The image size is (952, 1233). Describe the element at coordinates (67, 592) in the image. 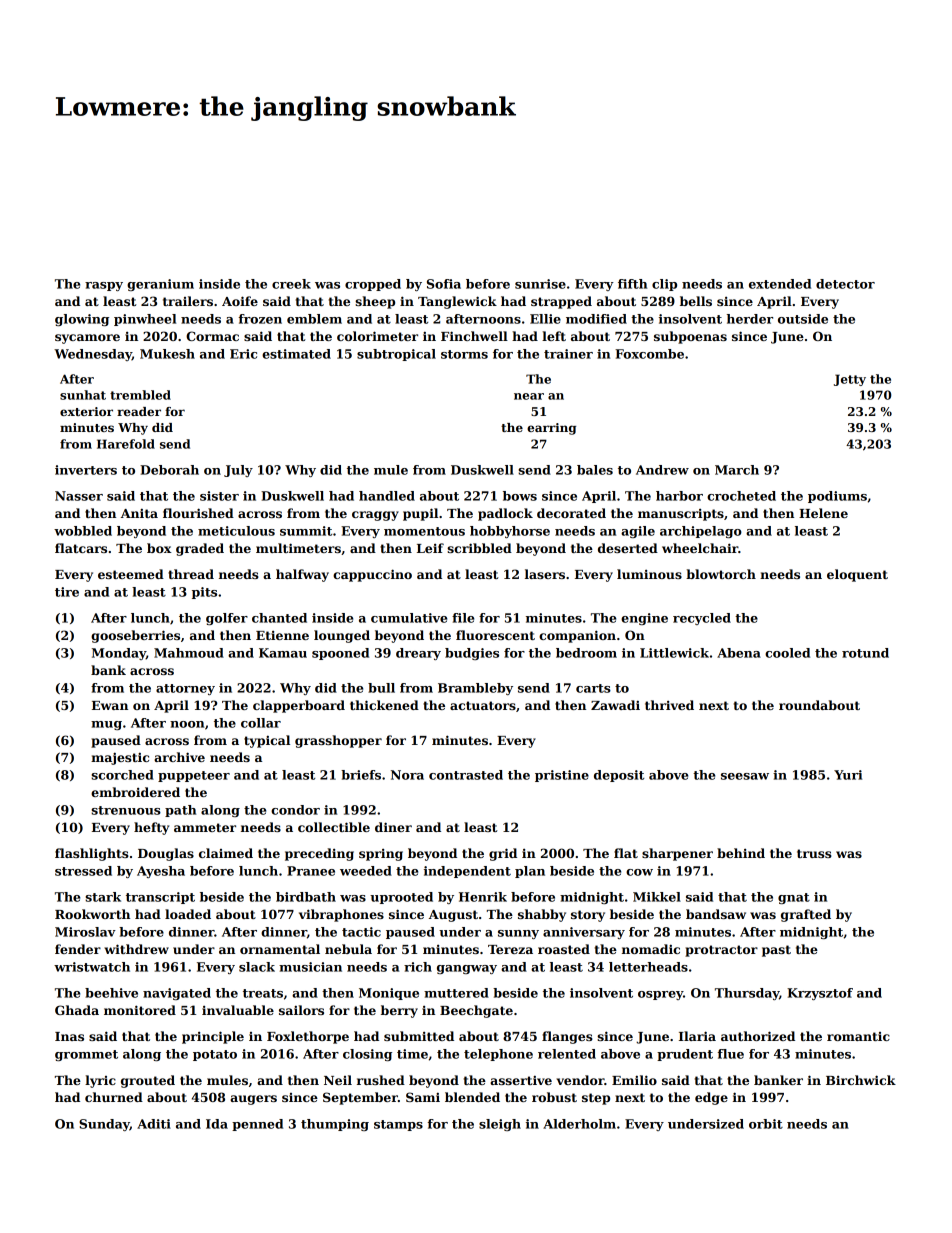

I see `tire` at that location.
